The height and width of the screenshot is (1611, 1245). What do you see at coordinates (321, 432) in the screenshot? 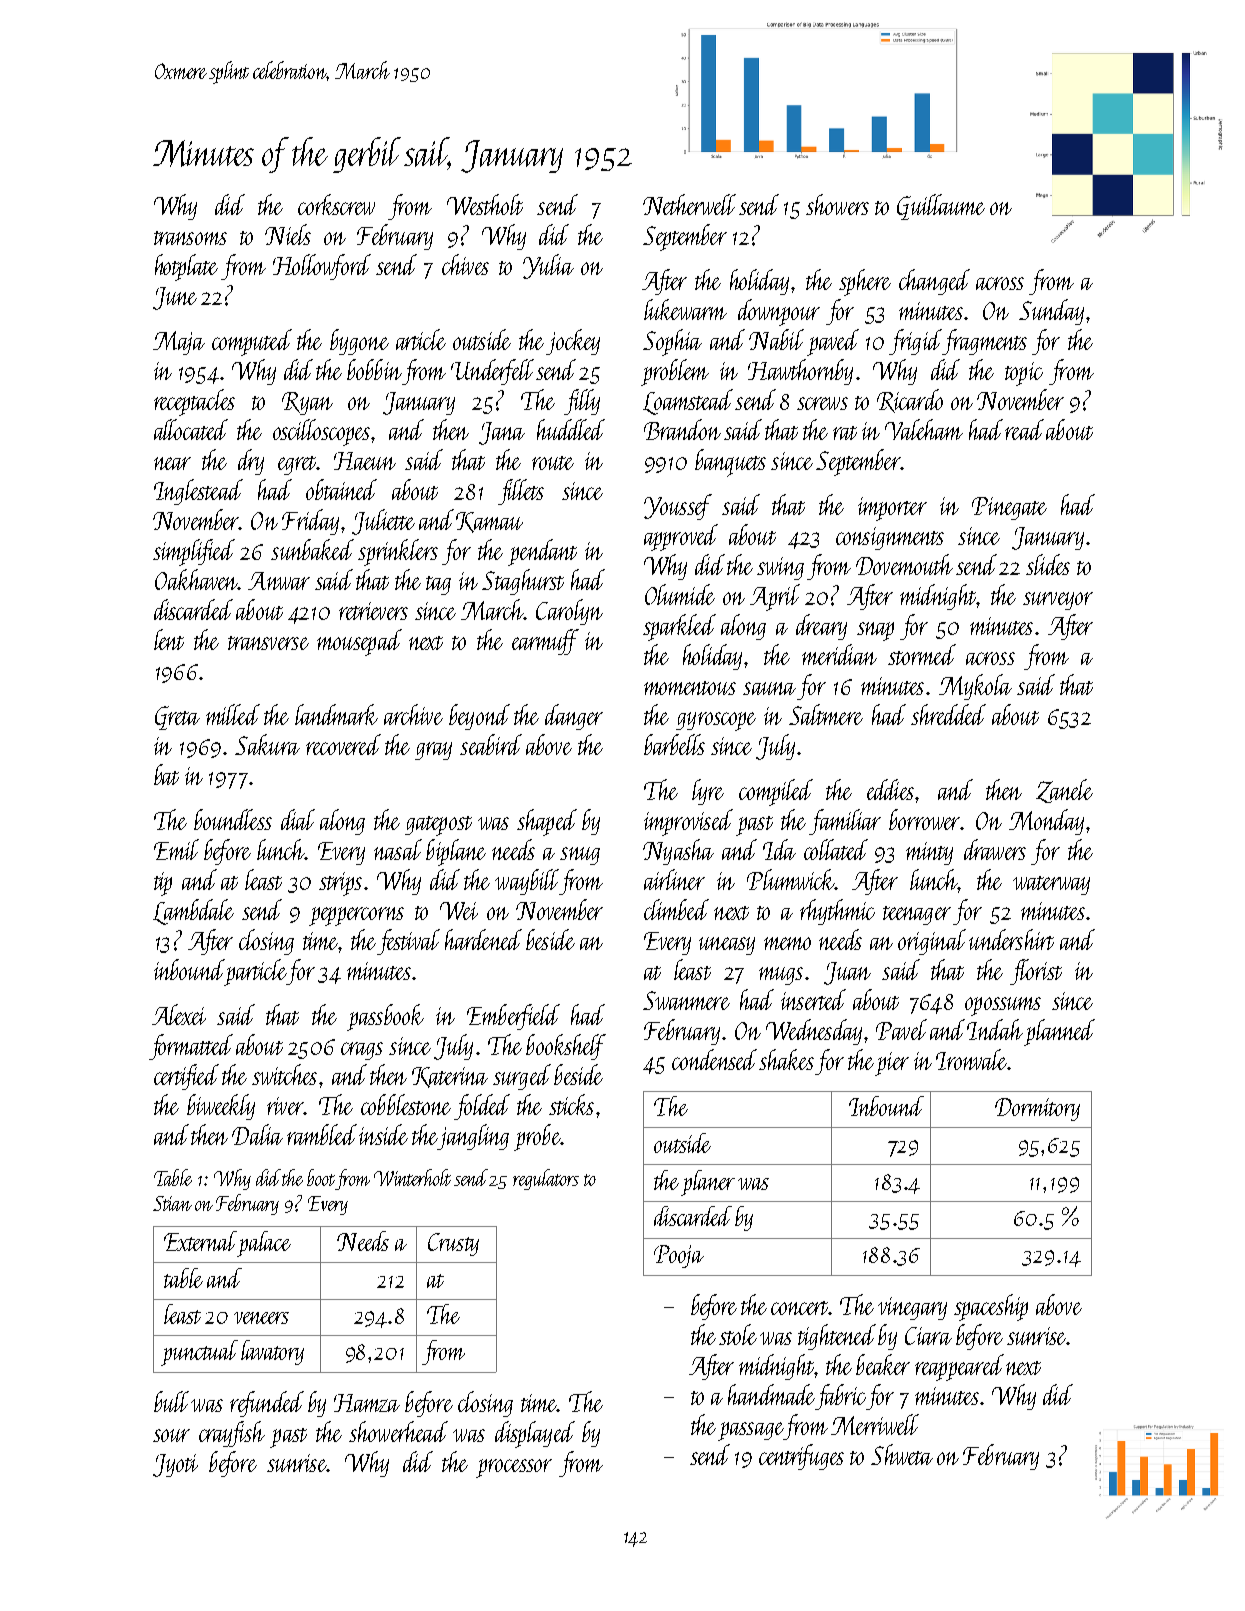
I see `oscilloscopes` at bounding box center [321, 432].
